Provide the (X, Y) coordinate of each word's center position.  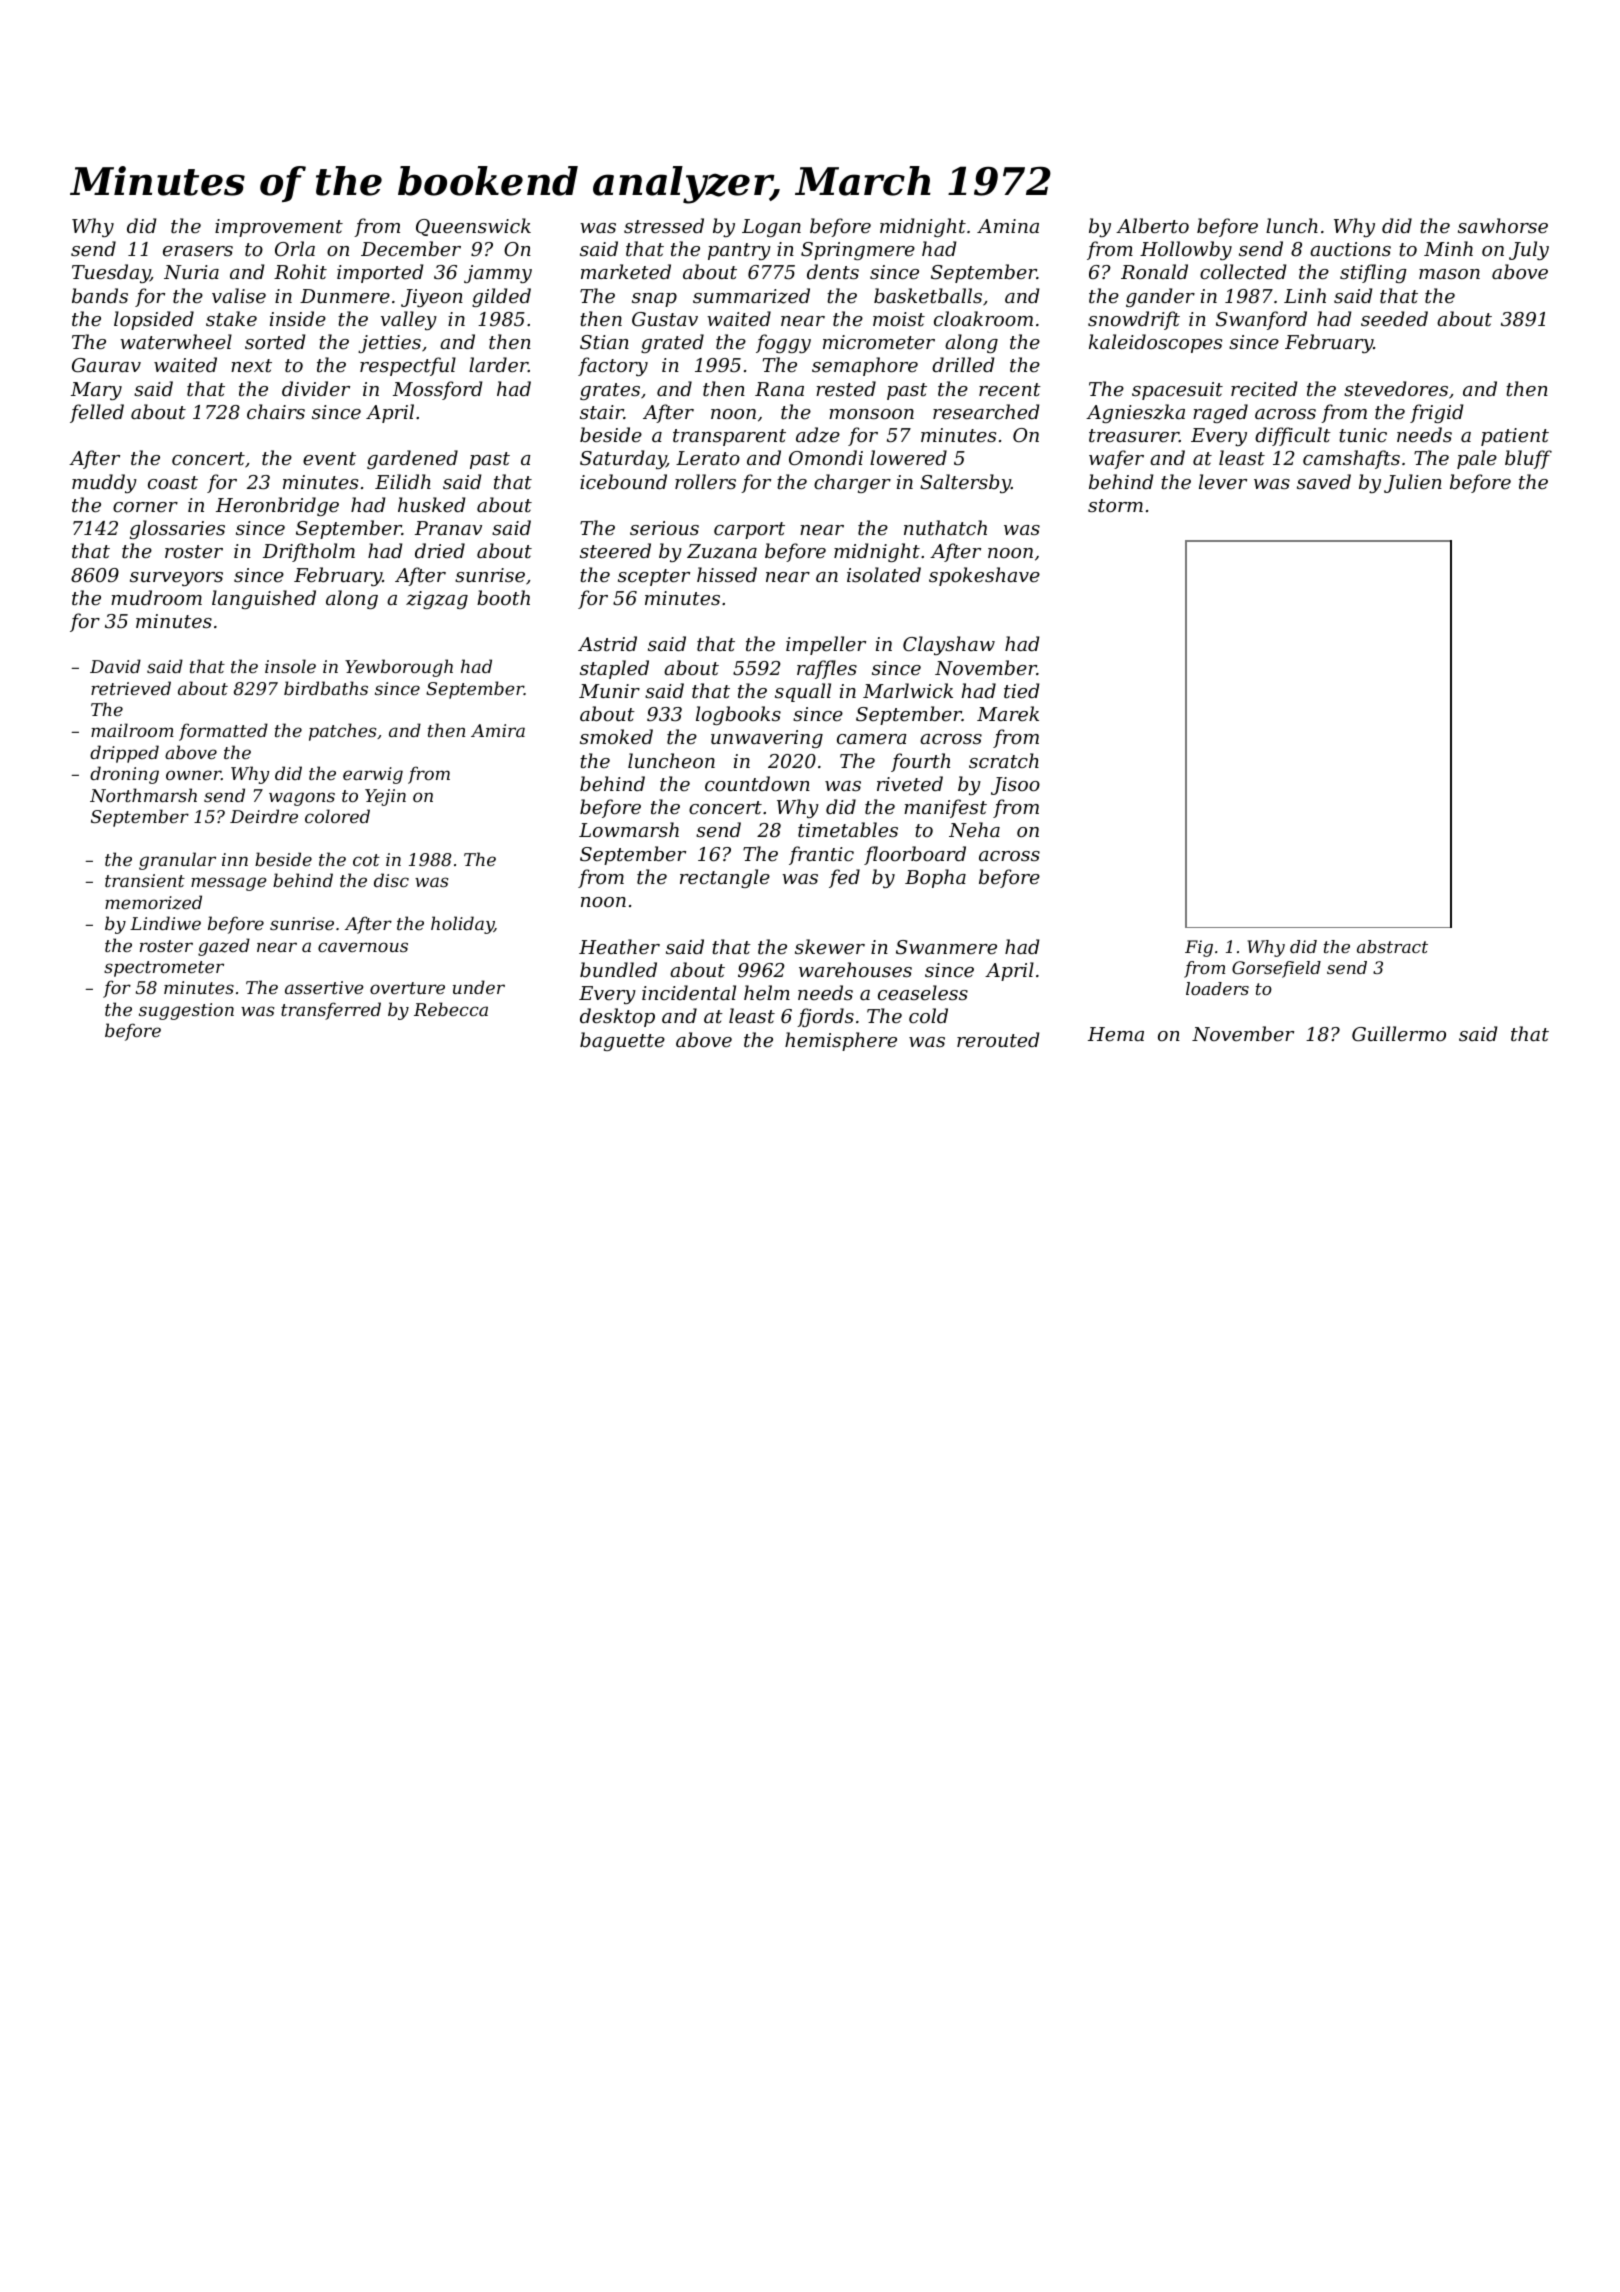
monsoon (871, 414)
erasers (198, 251)
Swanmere (946, 947)
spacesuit (1177, 391)
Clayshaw (949, 645)
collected (1243, 271)
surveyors (176, 579)
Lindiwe (165, 923)
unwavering (767, 739)
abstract (1392, 946)
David (115, 666)
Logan (771, 228)
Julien (1413, 483)
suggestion (186, 1011)
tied (1021, 690)
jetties (389, 344)
